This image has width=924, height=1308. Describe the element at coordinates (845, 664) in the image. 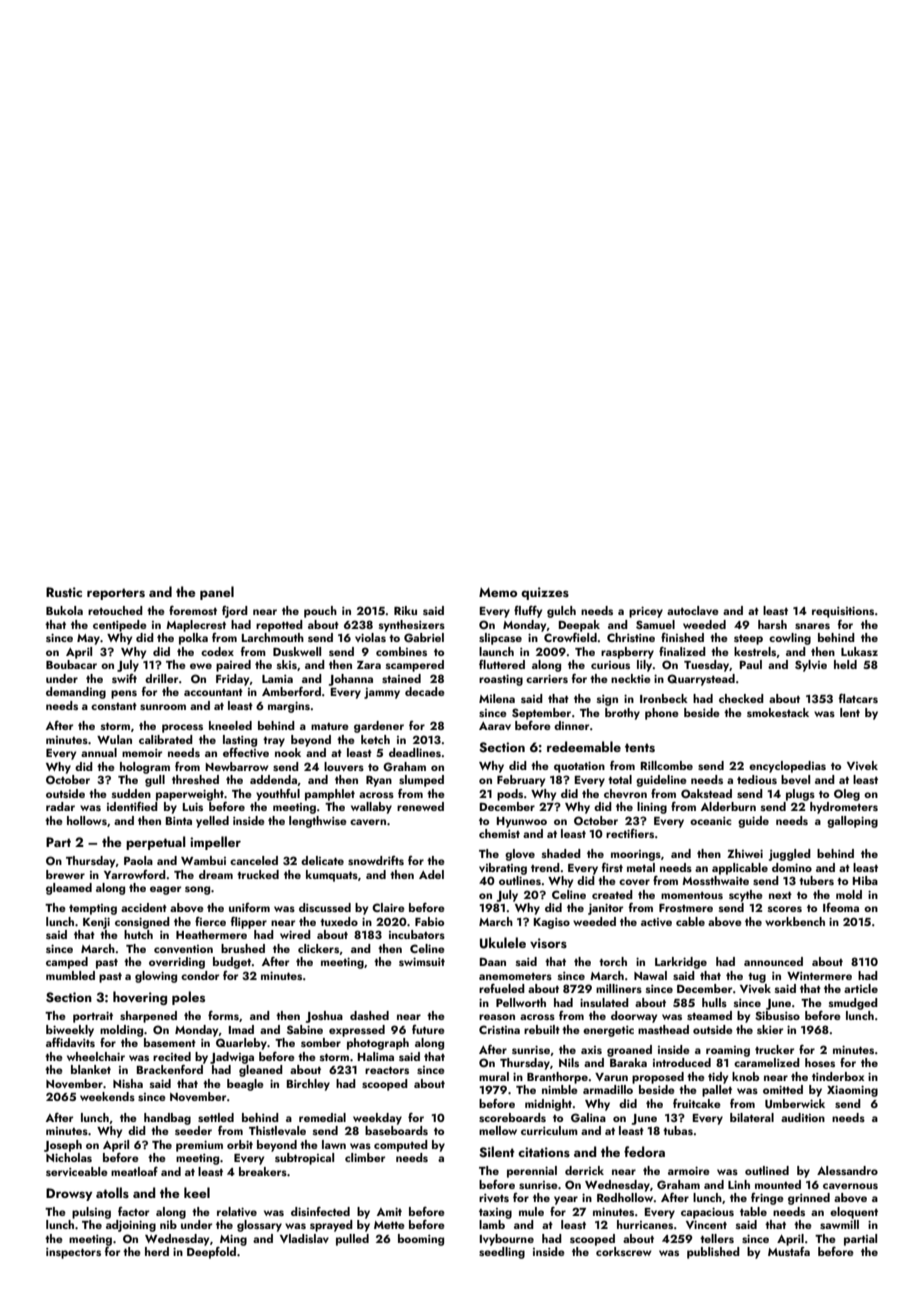

I see `held` at that location.
